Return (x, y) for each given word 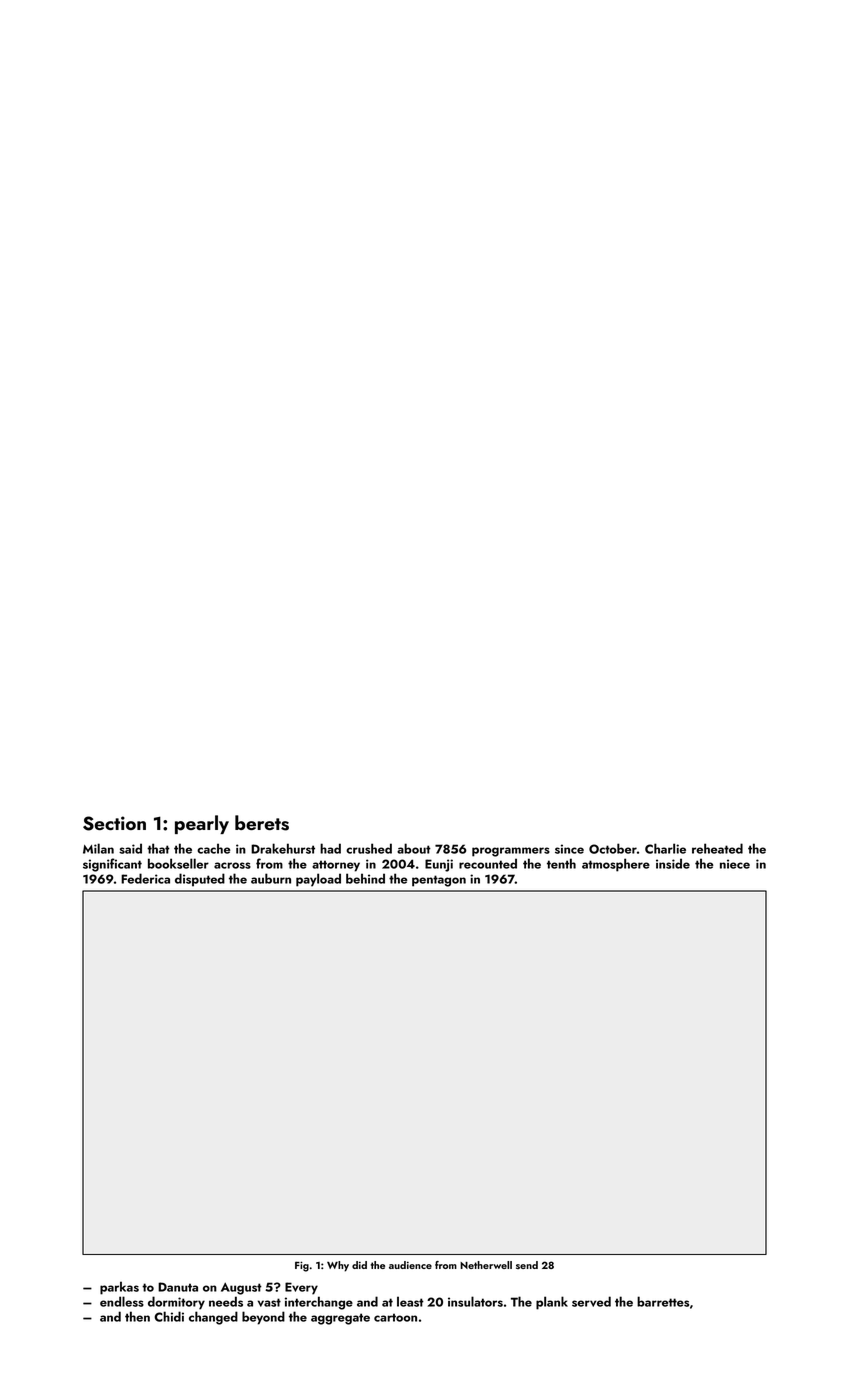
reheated (717, 848)
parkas (119, 1288)
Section (114, 823)
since (569, 849)
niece (735, 864)
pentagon (439, 881)
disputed (200, 880)
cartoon (395, 1317)
